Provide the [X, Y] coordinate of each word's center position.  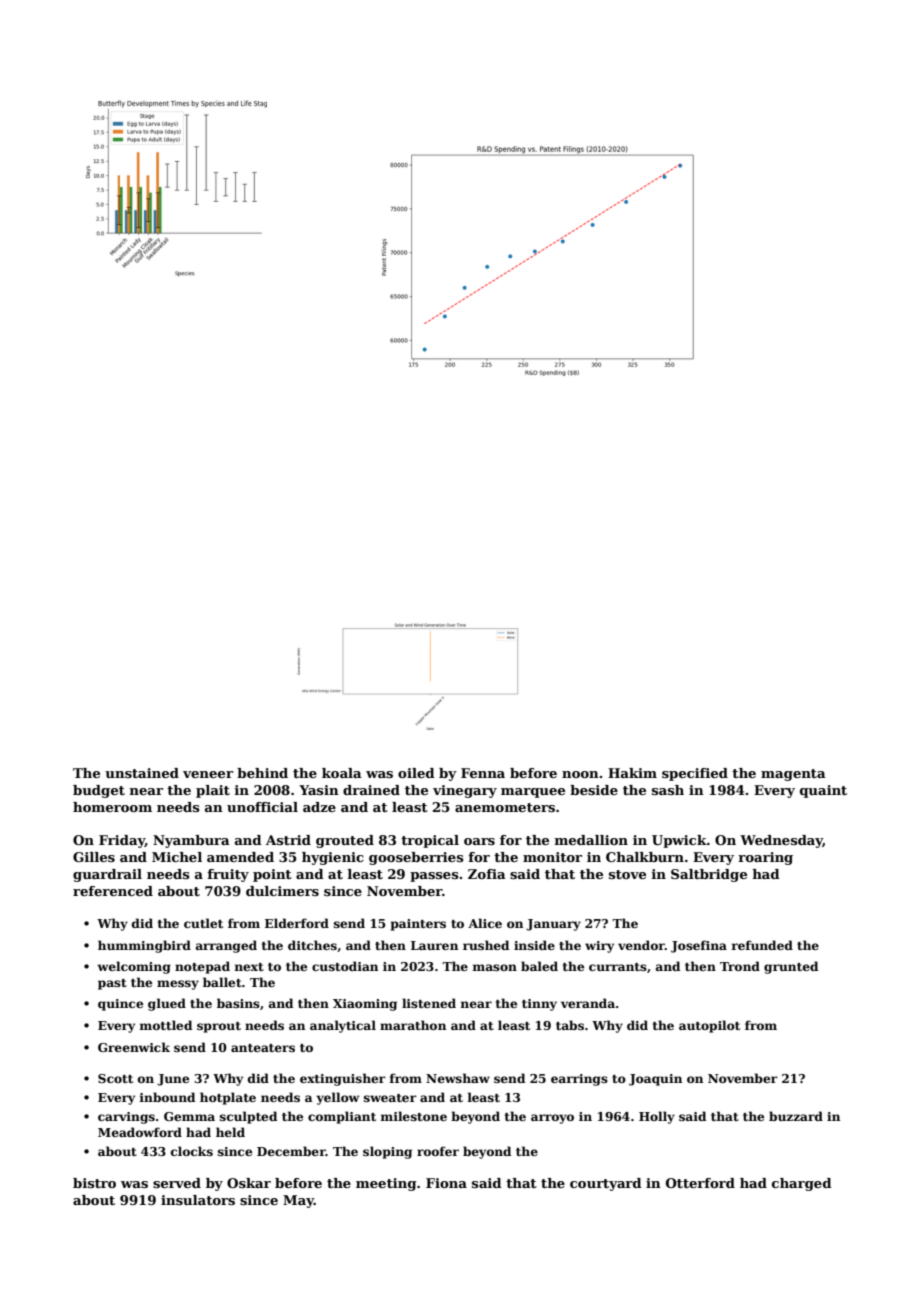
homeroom [112, 807]
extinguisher [343, 1079]
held [230, 1132]
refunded [762, 945]
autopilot [709, 1026]
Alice [485, 923]
